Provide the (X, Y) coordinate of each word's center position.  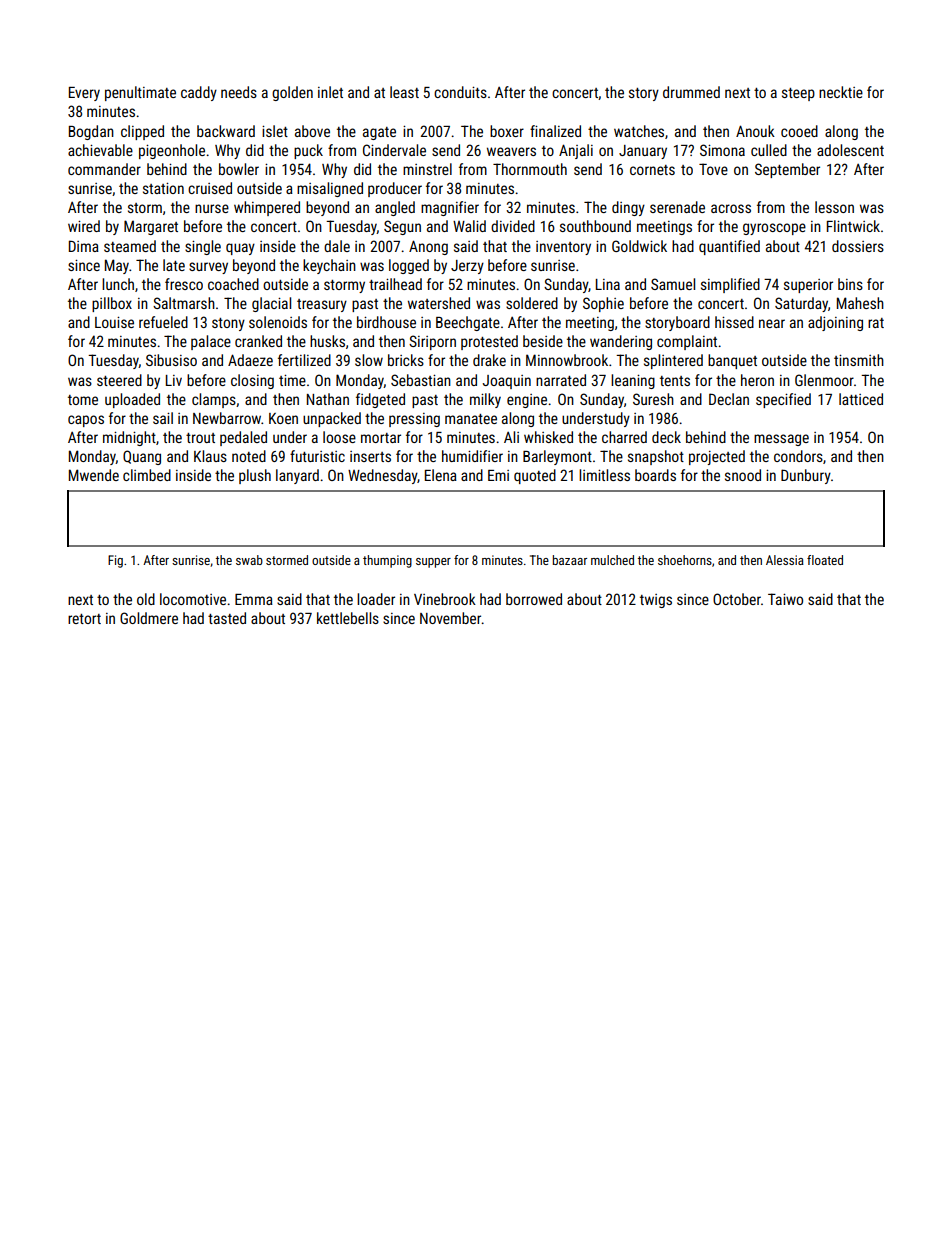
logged (409, 266)
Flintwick (853, 226)
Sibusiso (171, 360)
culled (769, 150)
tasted (227, 618)
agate (379, 133)
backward (226, 131)
